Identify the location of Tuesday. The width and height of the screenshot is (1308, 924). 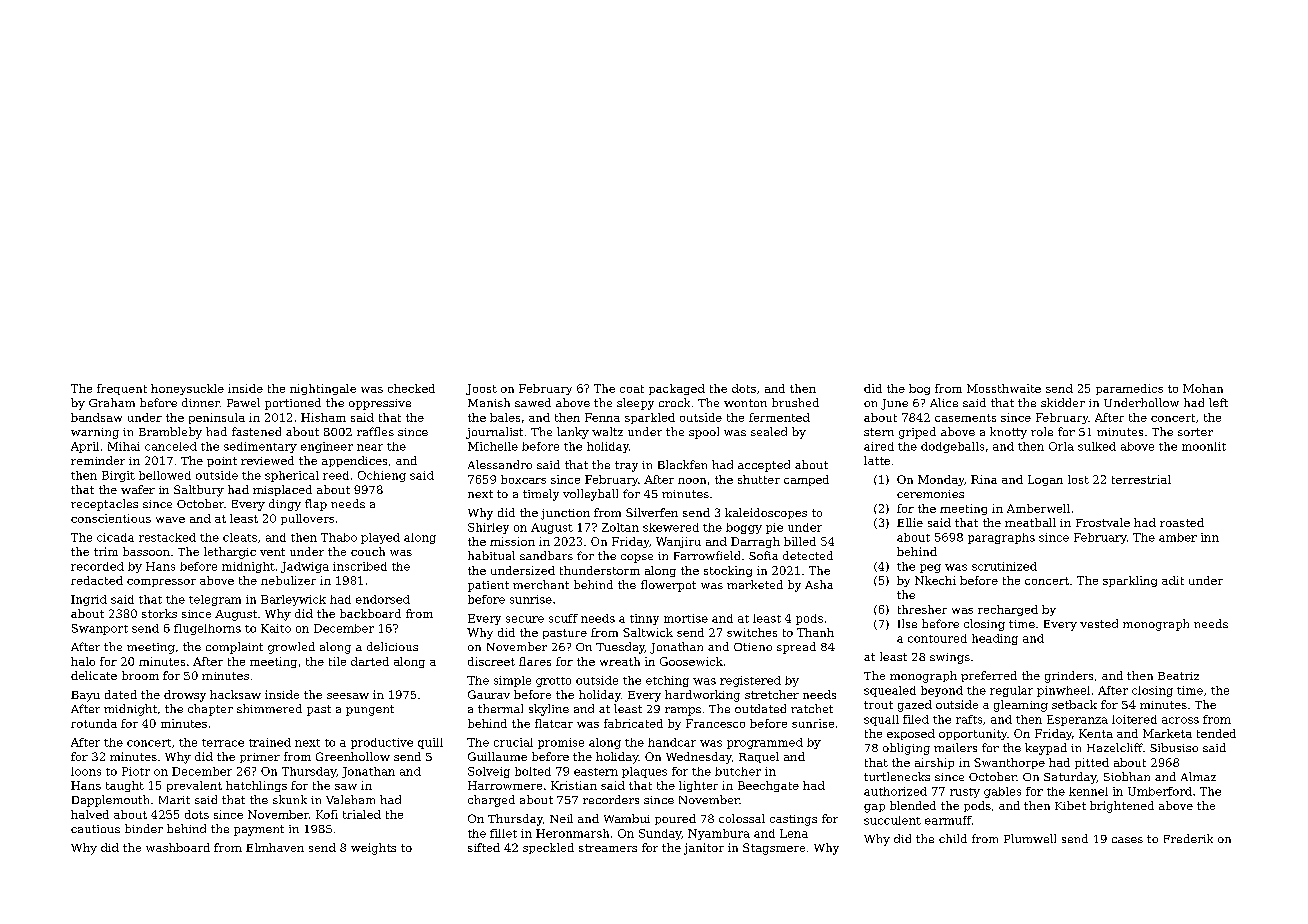
(620, 648).
